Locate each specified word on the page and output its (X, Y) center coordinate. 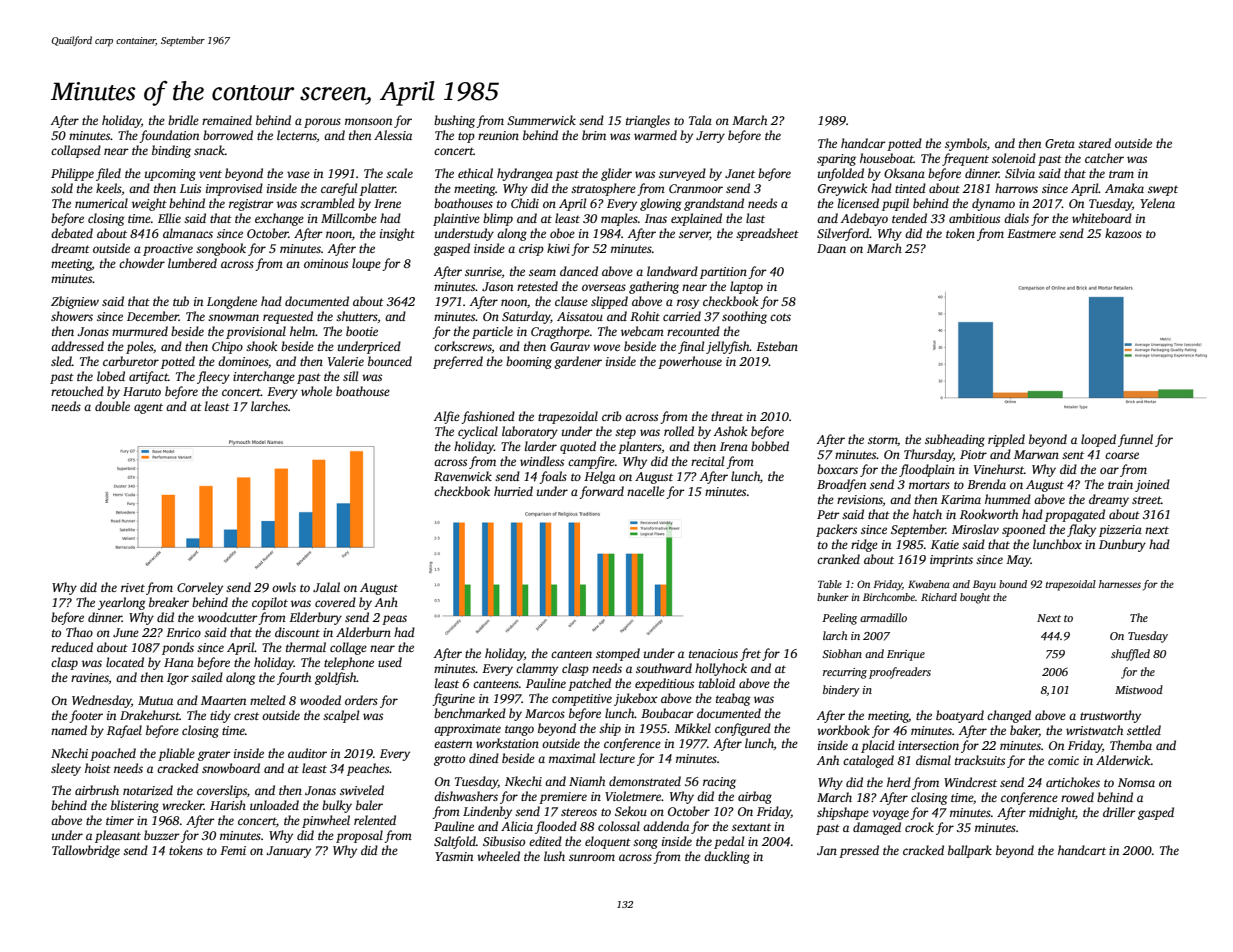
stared (1094, 143)
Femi (233, 850)
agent (148, 408)
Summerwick (541, 120)
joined (1152, 485)
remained (227, 120)
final (691, 347)
